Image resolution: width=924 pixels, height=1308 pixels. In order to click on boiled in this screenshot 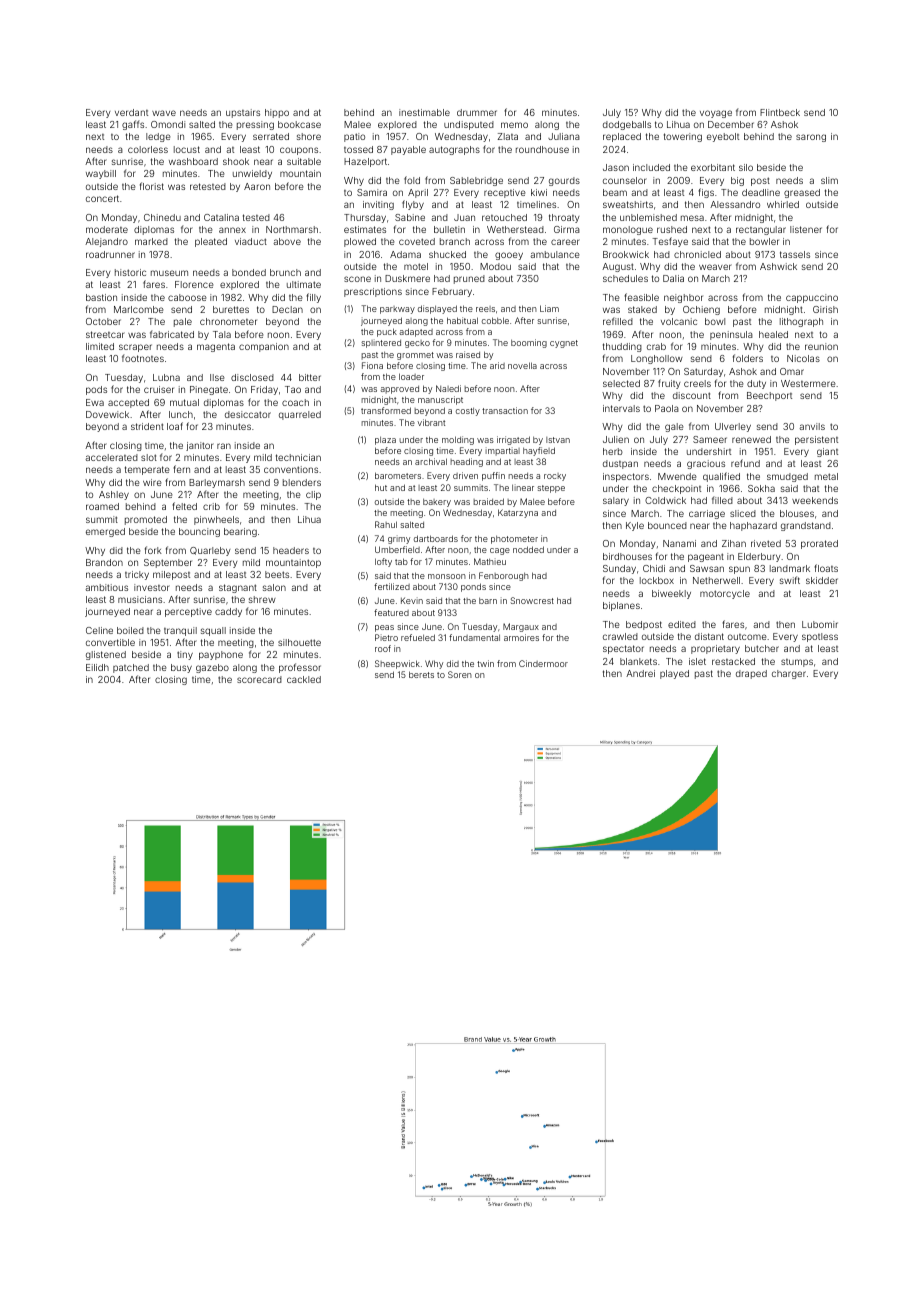, I will do `click(130, 630)`.
